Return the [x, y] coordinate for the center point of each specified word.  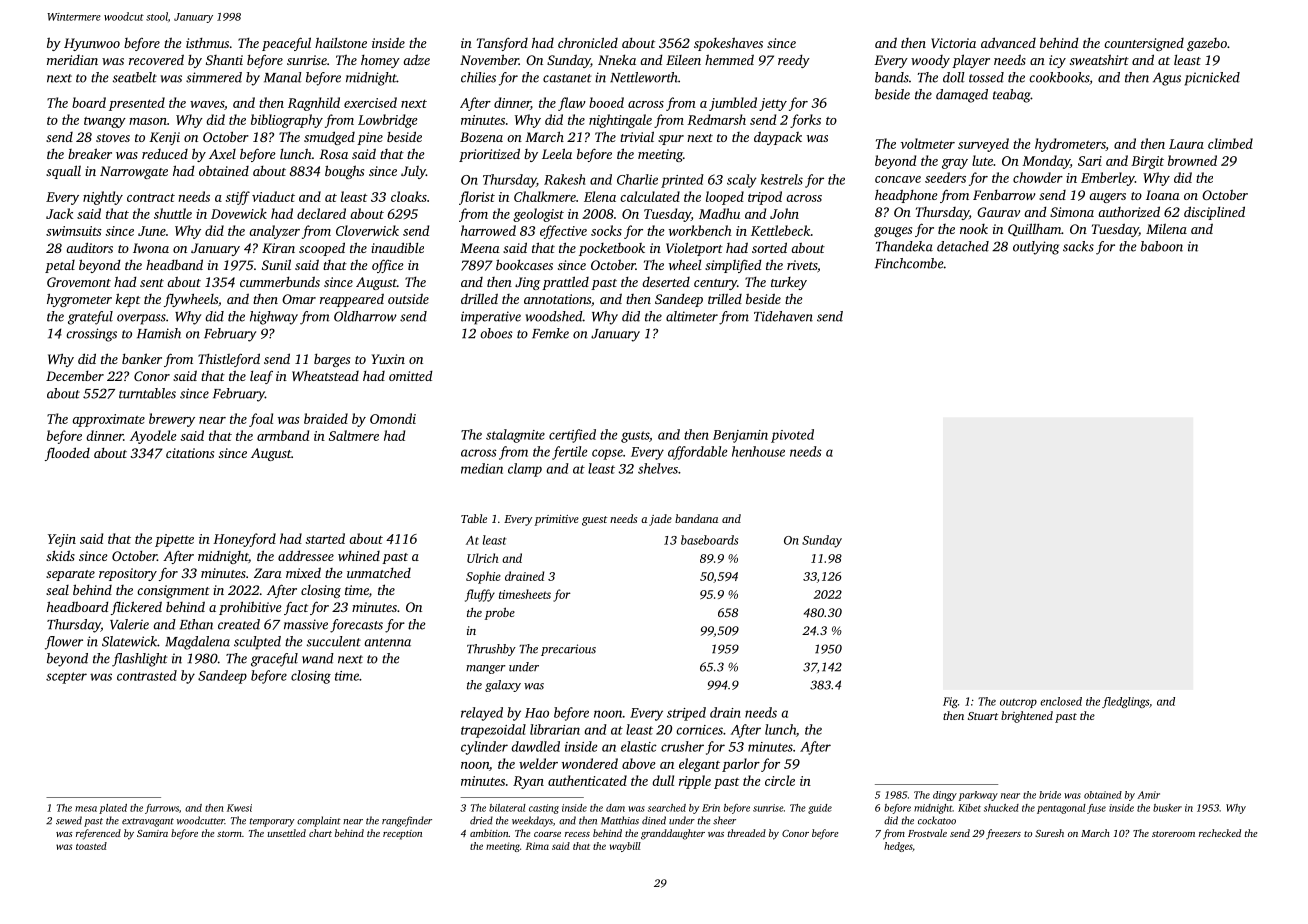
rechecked [1220, 833]
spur [671, 140]
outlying [1036, 248]
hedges [898, 847]
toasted [91, 846]
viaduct [273, 196]
